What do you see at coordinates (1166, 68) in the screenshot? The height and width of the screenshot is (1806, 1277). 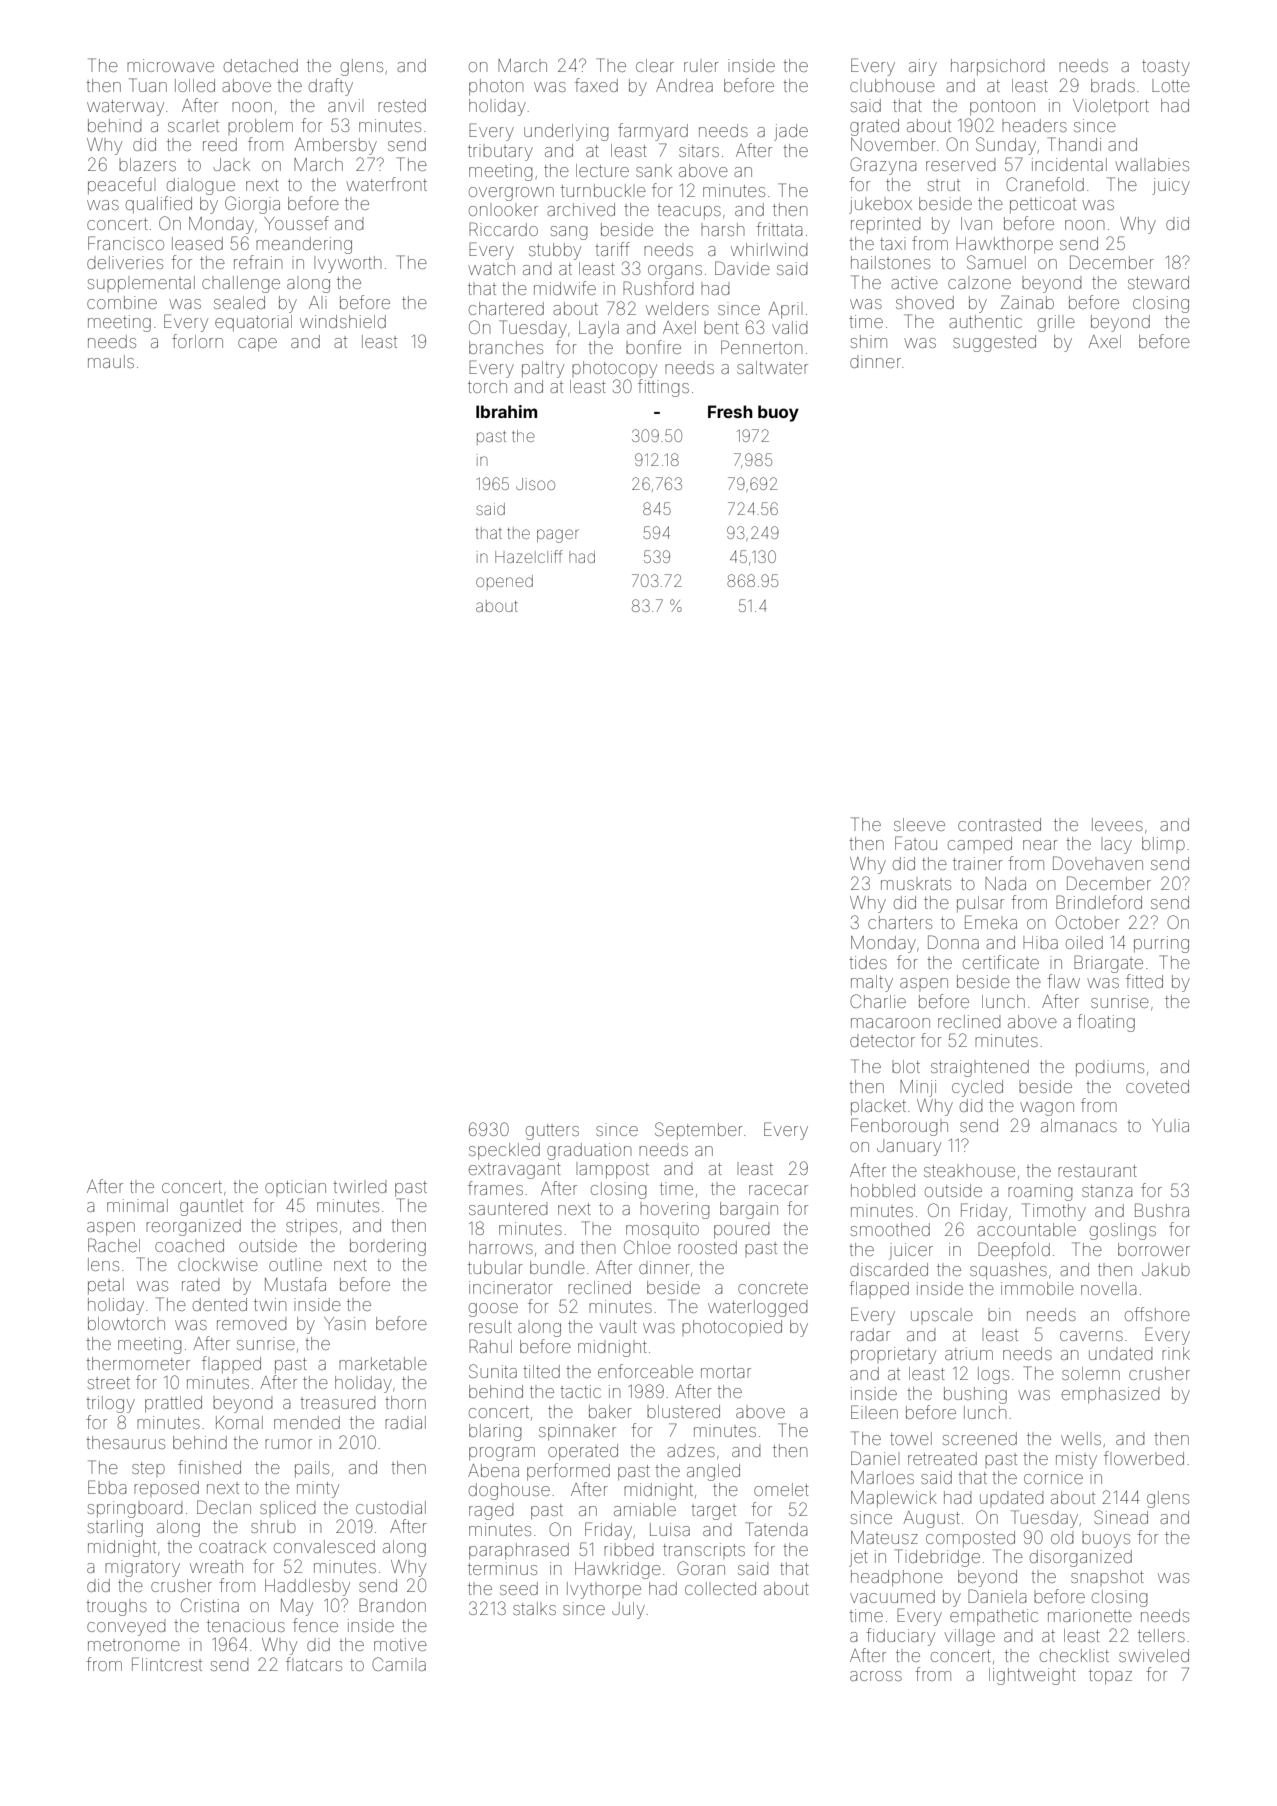 I see `toasty` at bounding box center [1166, 68].
